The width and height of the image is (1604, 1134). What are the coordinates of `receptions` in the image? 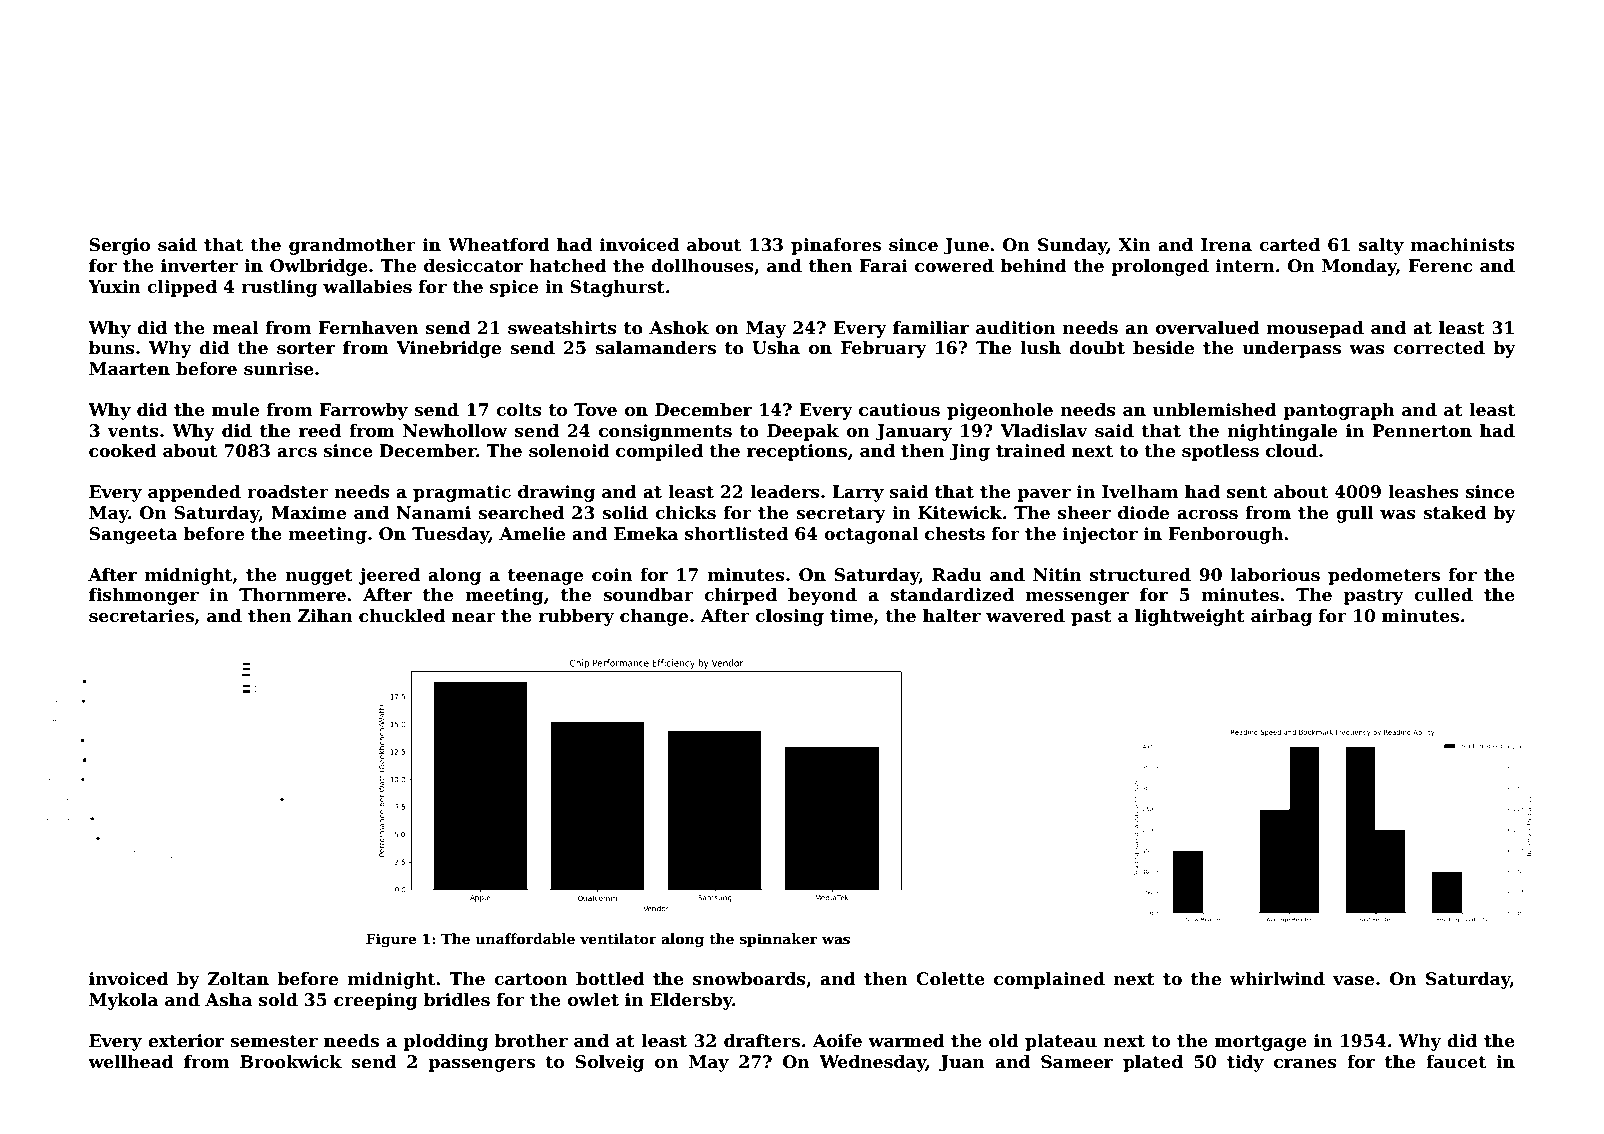 It's located at (797, 452).
